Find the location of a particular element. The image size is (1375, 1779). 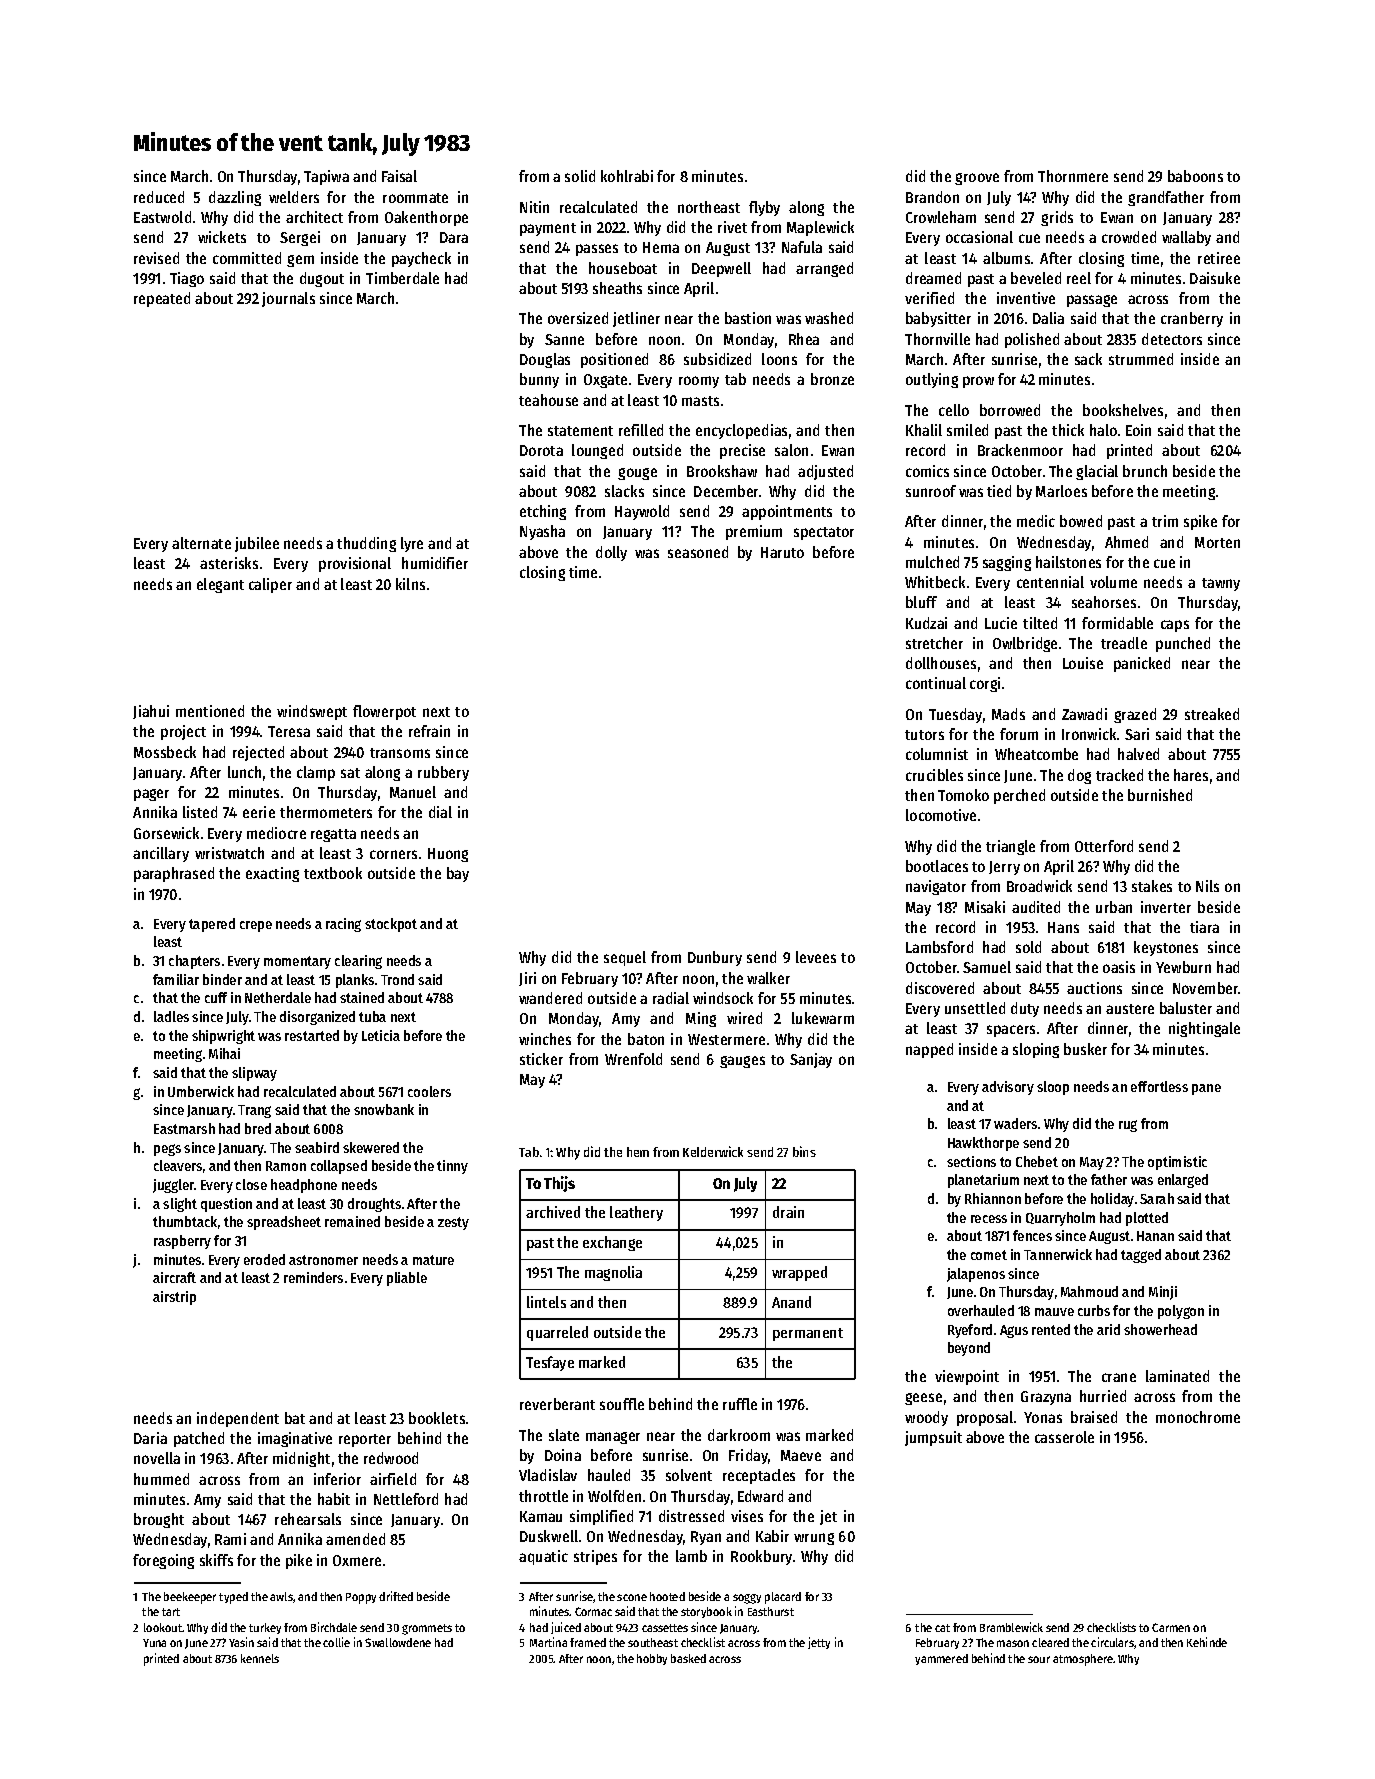

Faisal is located at coordinates (399, 176).
